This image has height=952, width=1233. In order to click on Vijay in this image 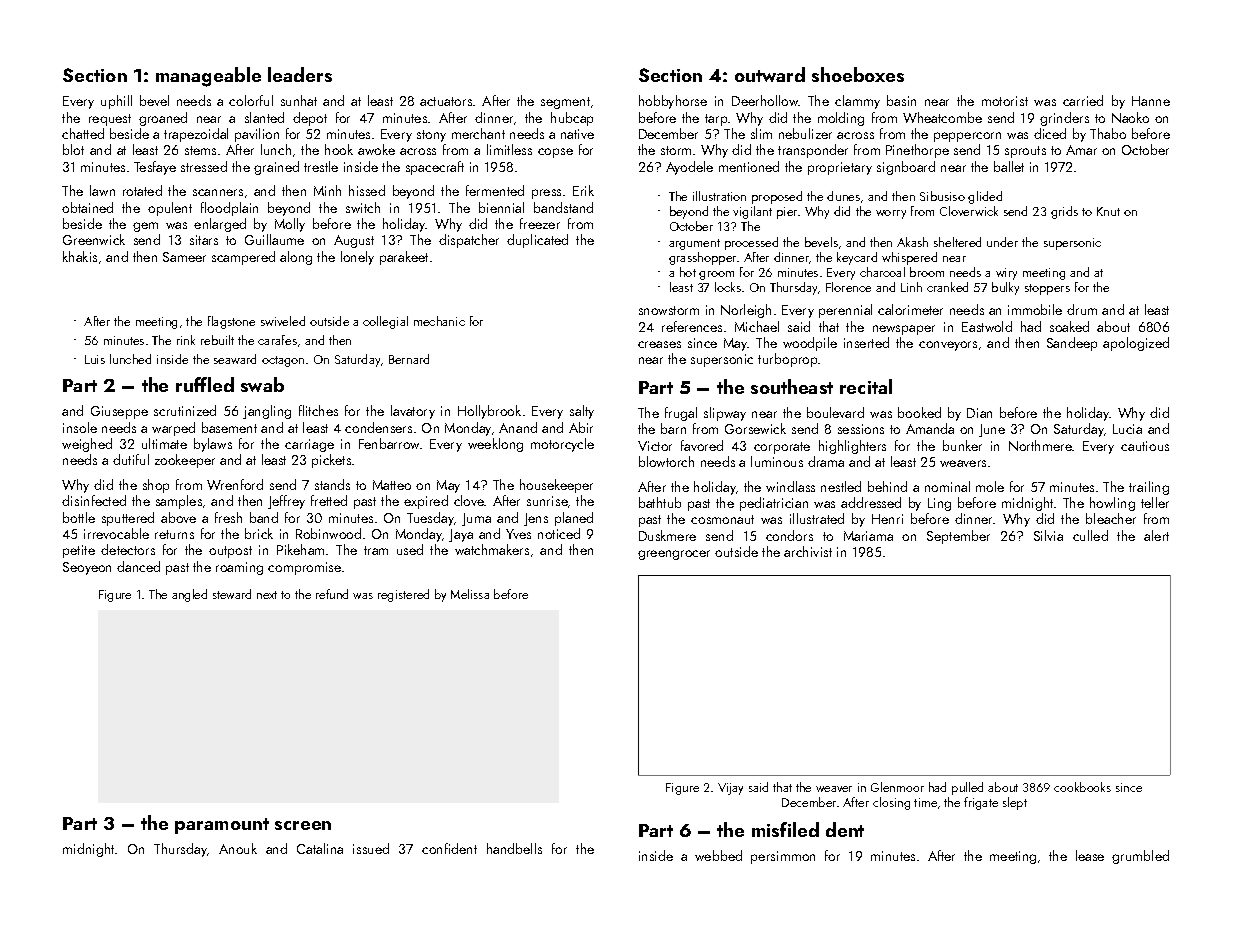, I will do `click(730, 789)`.
